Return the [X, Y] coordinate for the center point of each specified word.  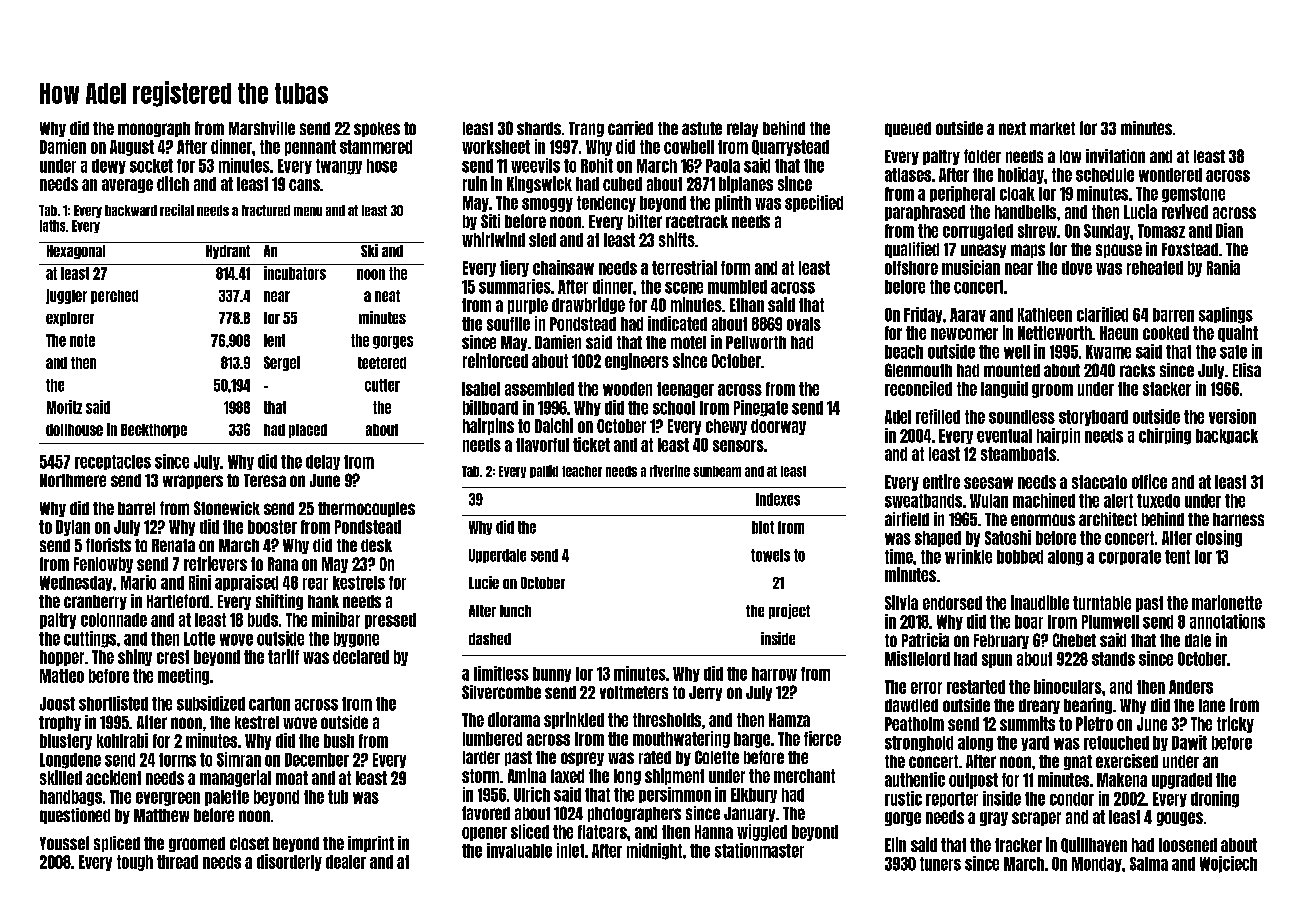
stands [1113, 659]
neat [387, 296]
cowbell [689, 147]
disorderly [289, 862]
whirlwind [493, 239]
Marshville [262, 128]
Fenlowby [103, 565]
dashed [490, 639]
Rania [1223, 267]
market [1052, 128]
